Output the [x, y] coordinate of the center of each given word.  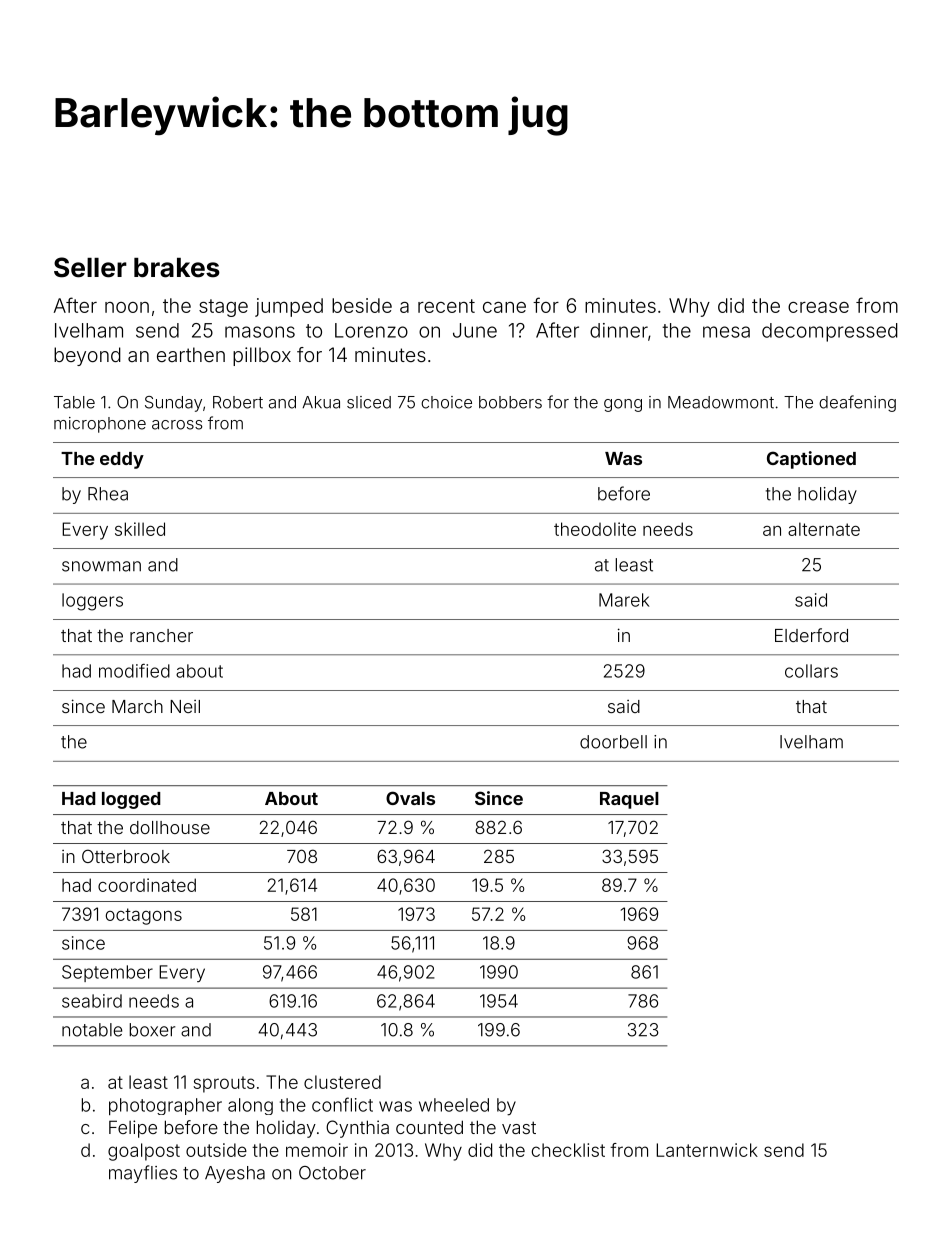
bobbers [510, 402]
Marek [624, 600]
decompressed [830, 332]
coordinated [147, 885]
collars [811, 671]
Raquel [629, 800]
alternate [824, 529]
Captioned [811, 460]
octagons [144, 916]
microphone [100, 425]
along [250, 1106]
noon [127, 307]
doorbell [613, 742]
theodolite [595, 529]
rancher [161, 635]
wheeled [454, 1105]
